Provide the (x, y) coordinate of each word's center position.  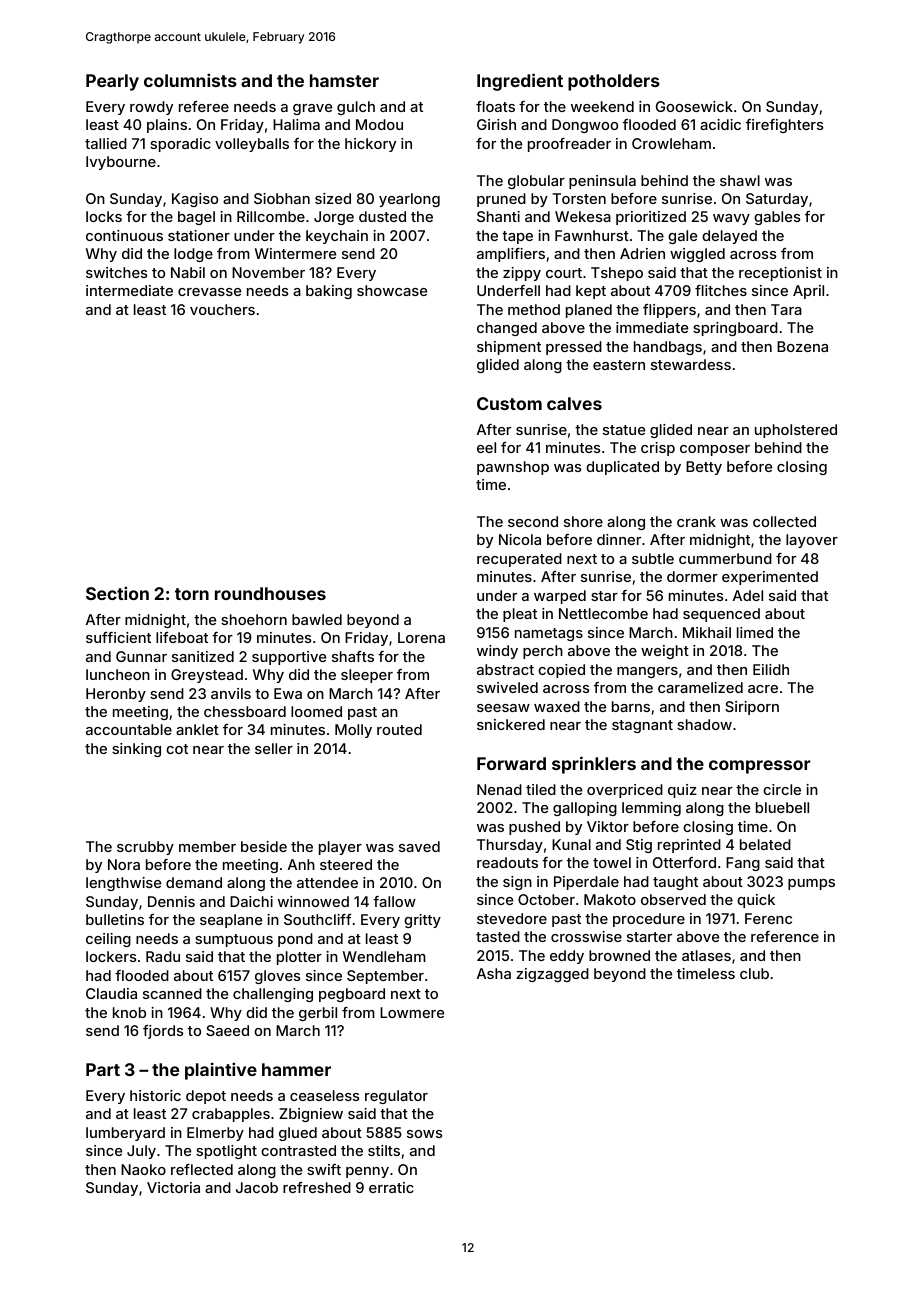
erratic (391, 1187)
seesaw (503, 708)
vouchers (222, 309)
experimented (770, 578)
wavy (731, 219)
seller (274, 748)
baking (329, 292)
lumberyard (125, 1134)
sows (424, 1134)
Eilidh (771, 669)
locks (104, 216)
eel (486, 447)
